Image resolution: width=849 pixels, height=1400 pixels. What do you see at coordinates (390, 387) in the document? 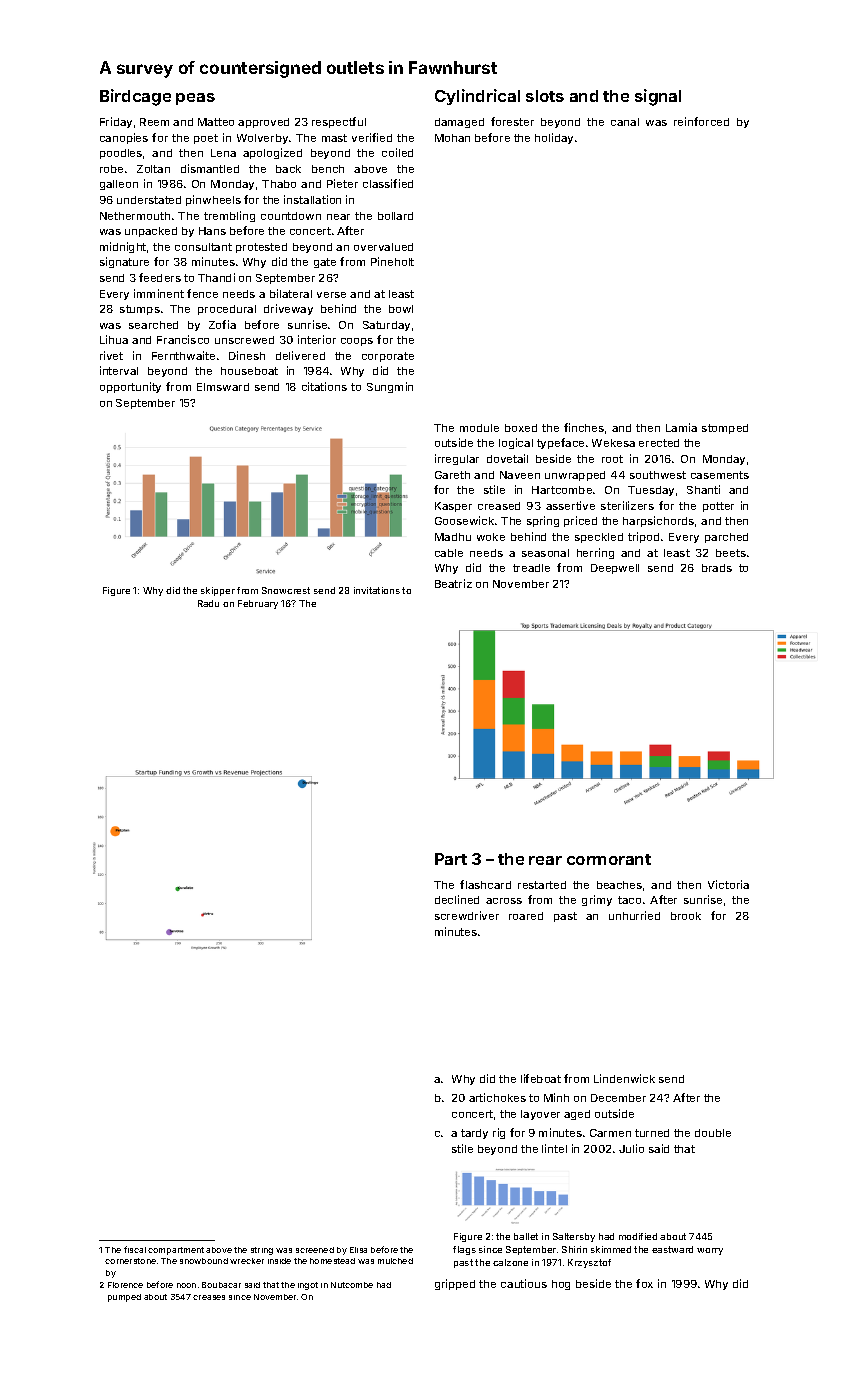
I see `Sungmin` at bounding box center [390, 387].
